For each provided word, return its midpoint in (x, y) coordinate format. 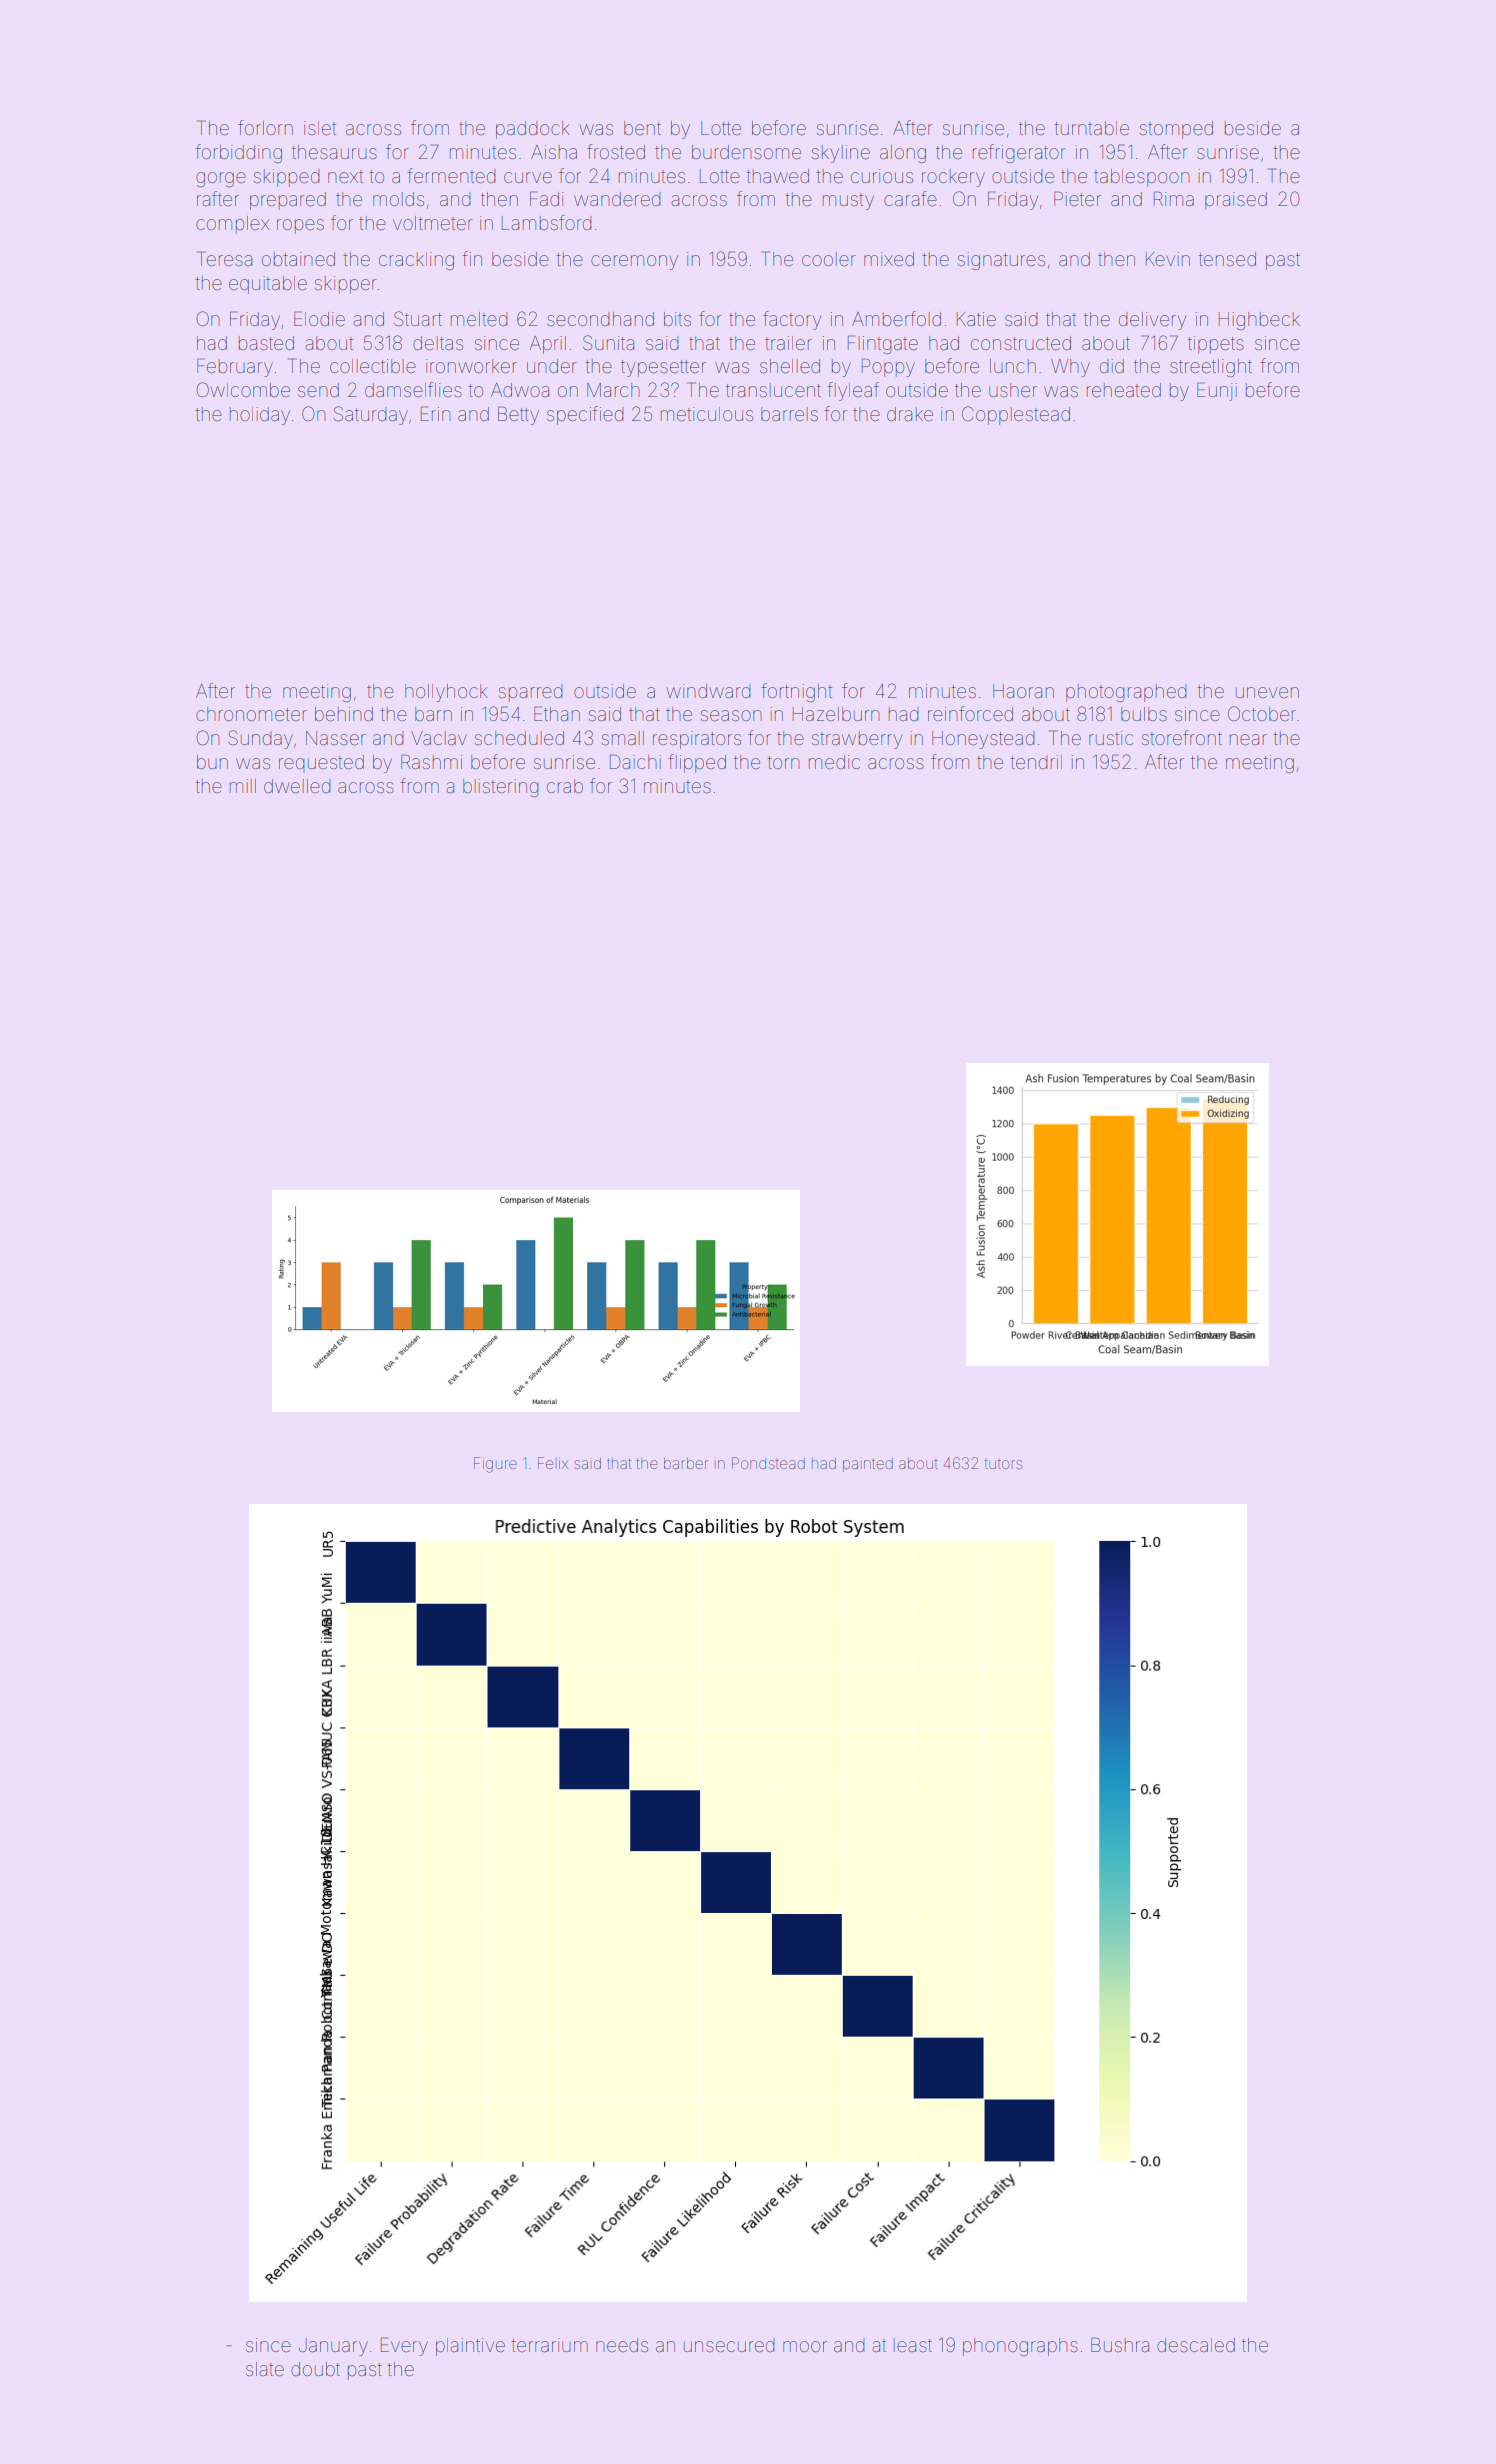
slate (265, 2369)
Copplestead (1016, 415)
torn (783, 762)
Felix (553, 1463)
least (913, 2345)
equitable (268, 285)
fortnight (796, 692)
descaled (1196, 2345)
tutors (1003, 1464)
